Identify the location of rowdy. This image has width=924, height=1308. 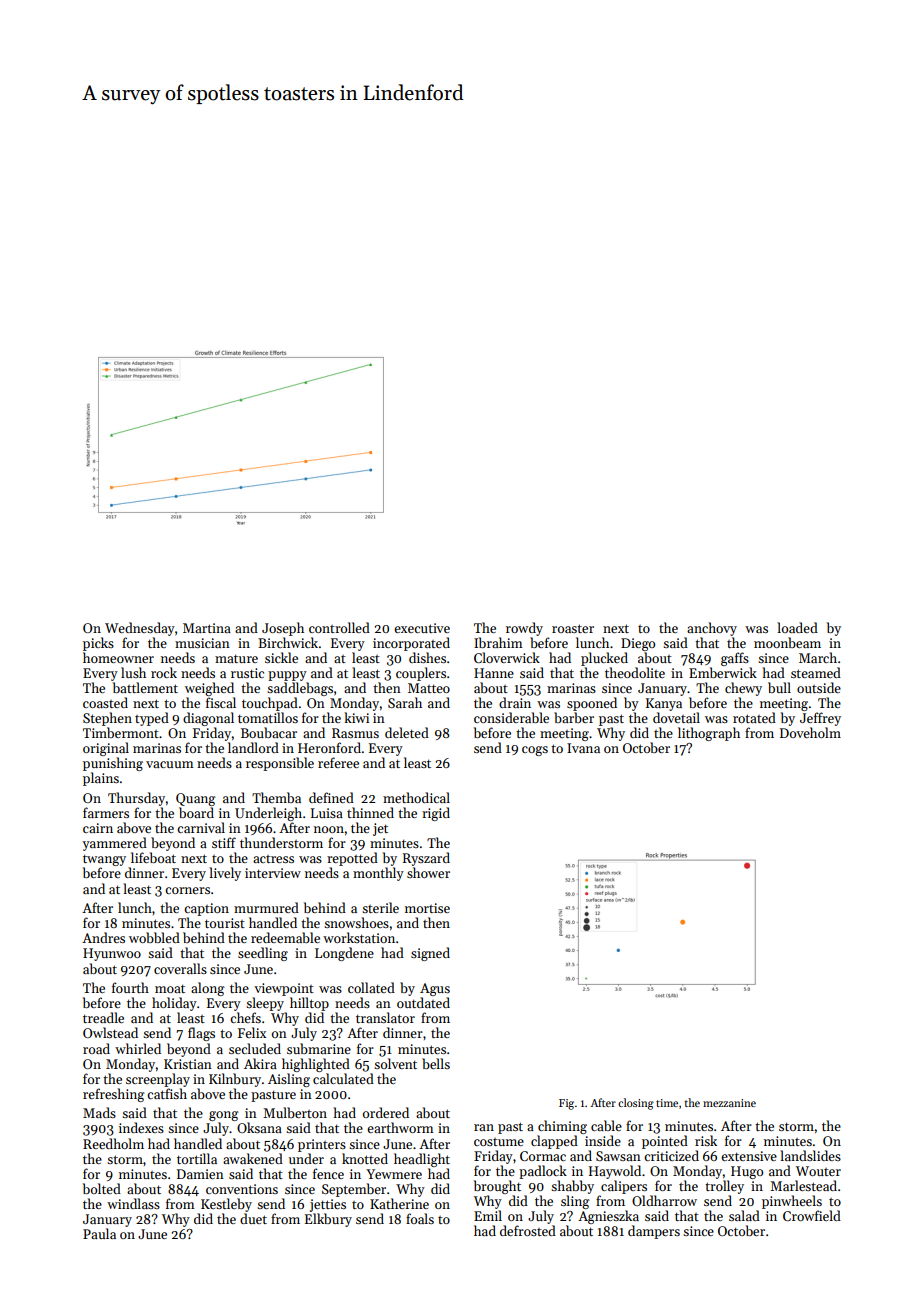
(524, 629).
